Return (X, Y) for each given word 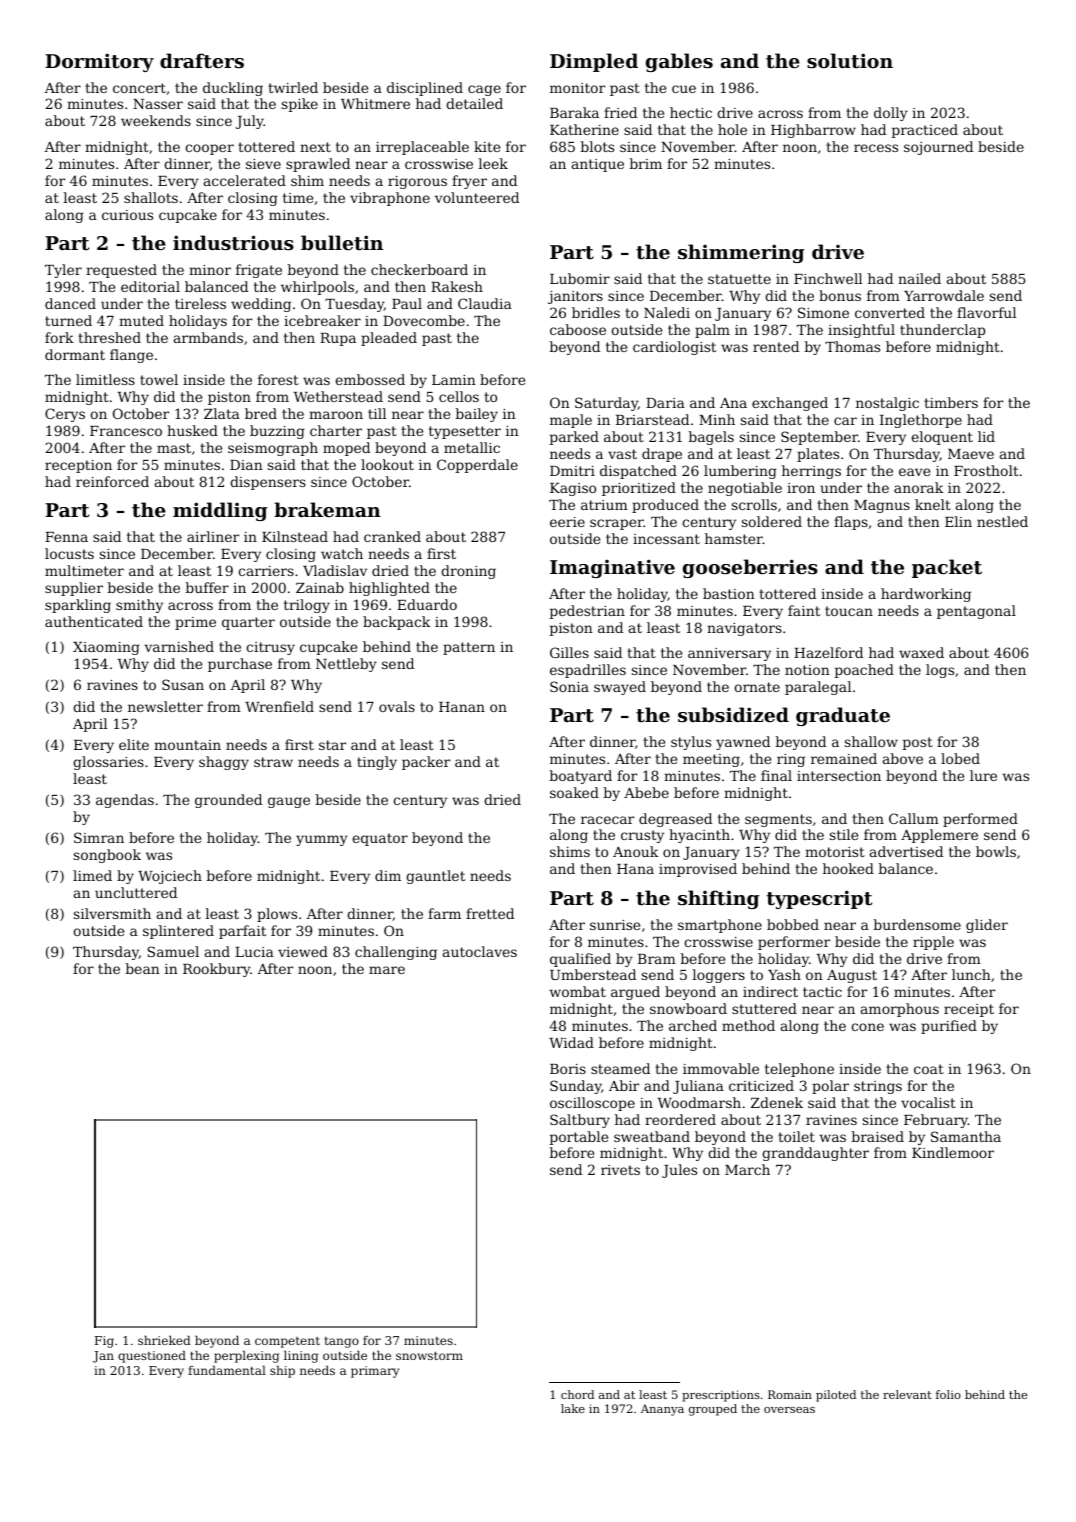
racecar (607, 820)
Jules (679, 1171)
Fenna (66, 537)
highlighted (389, 589)
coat (929, 1069)
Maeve (971, 454)
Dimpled (594, 62)
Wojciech (170, 877)
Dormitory (99, 62)
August (852, 976)
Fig (104, 1342)
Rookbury (216, 970)
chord (577, 1394)
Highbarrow (813, 131)
